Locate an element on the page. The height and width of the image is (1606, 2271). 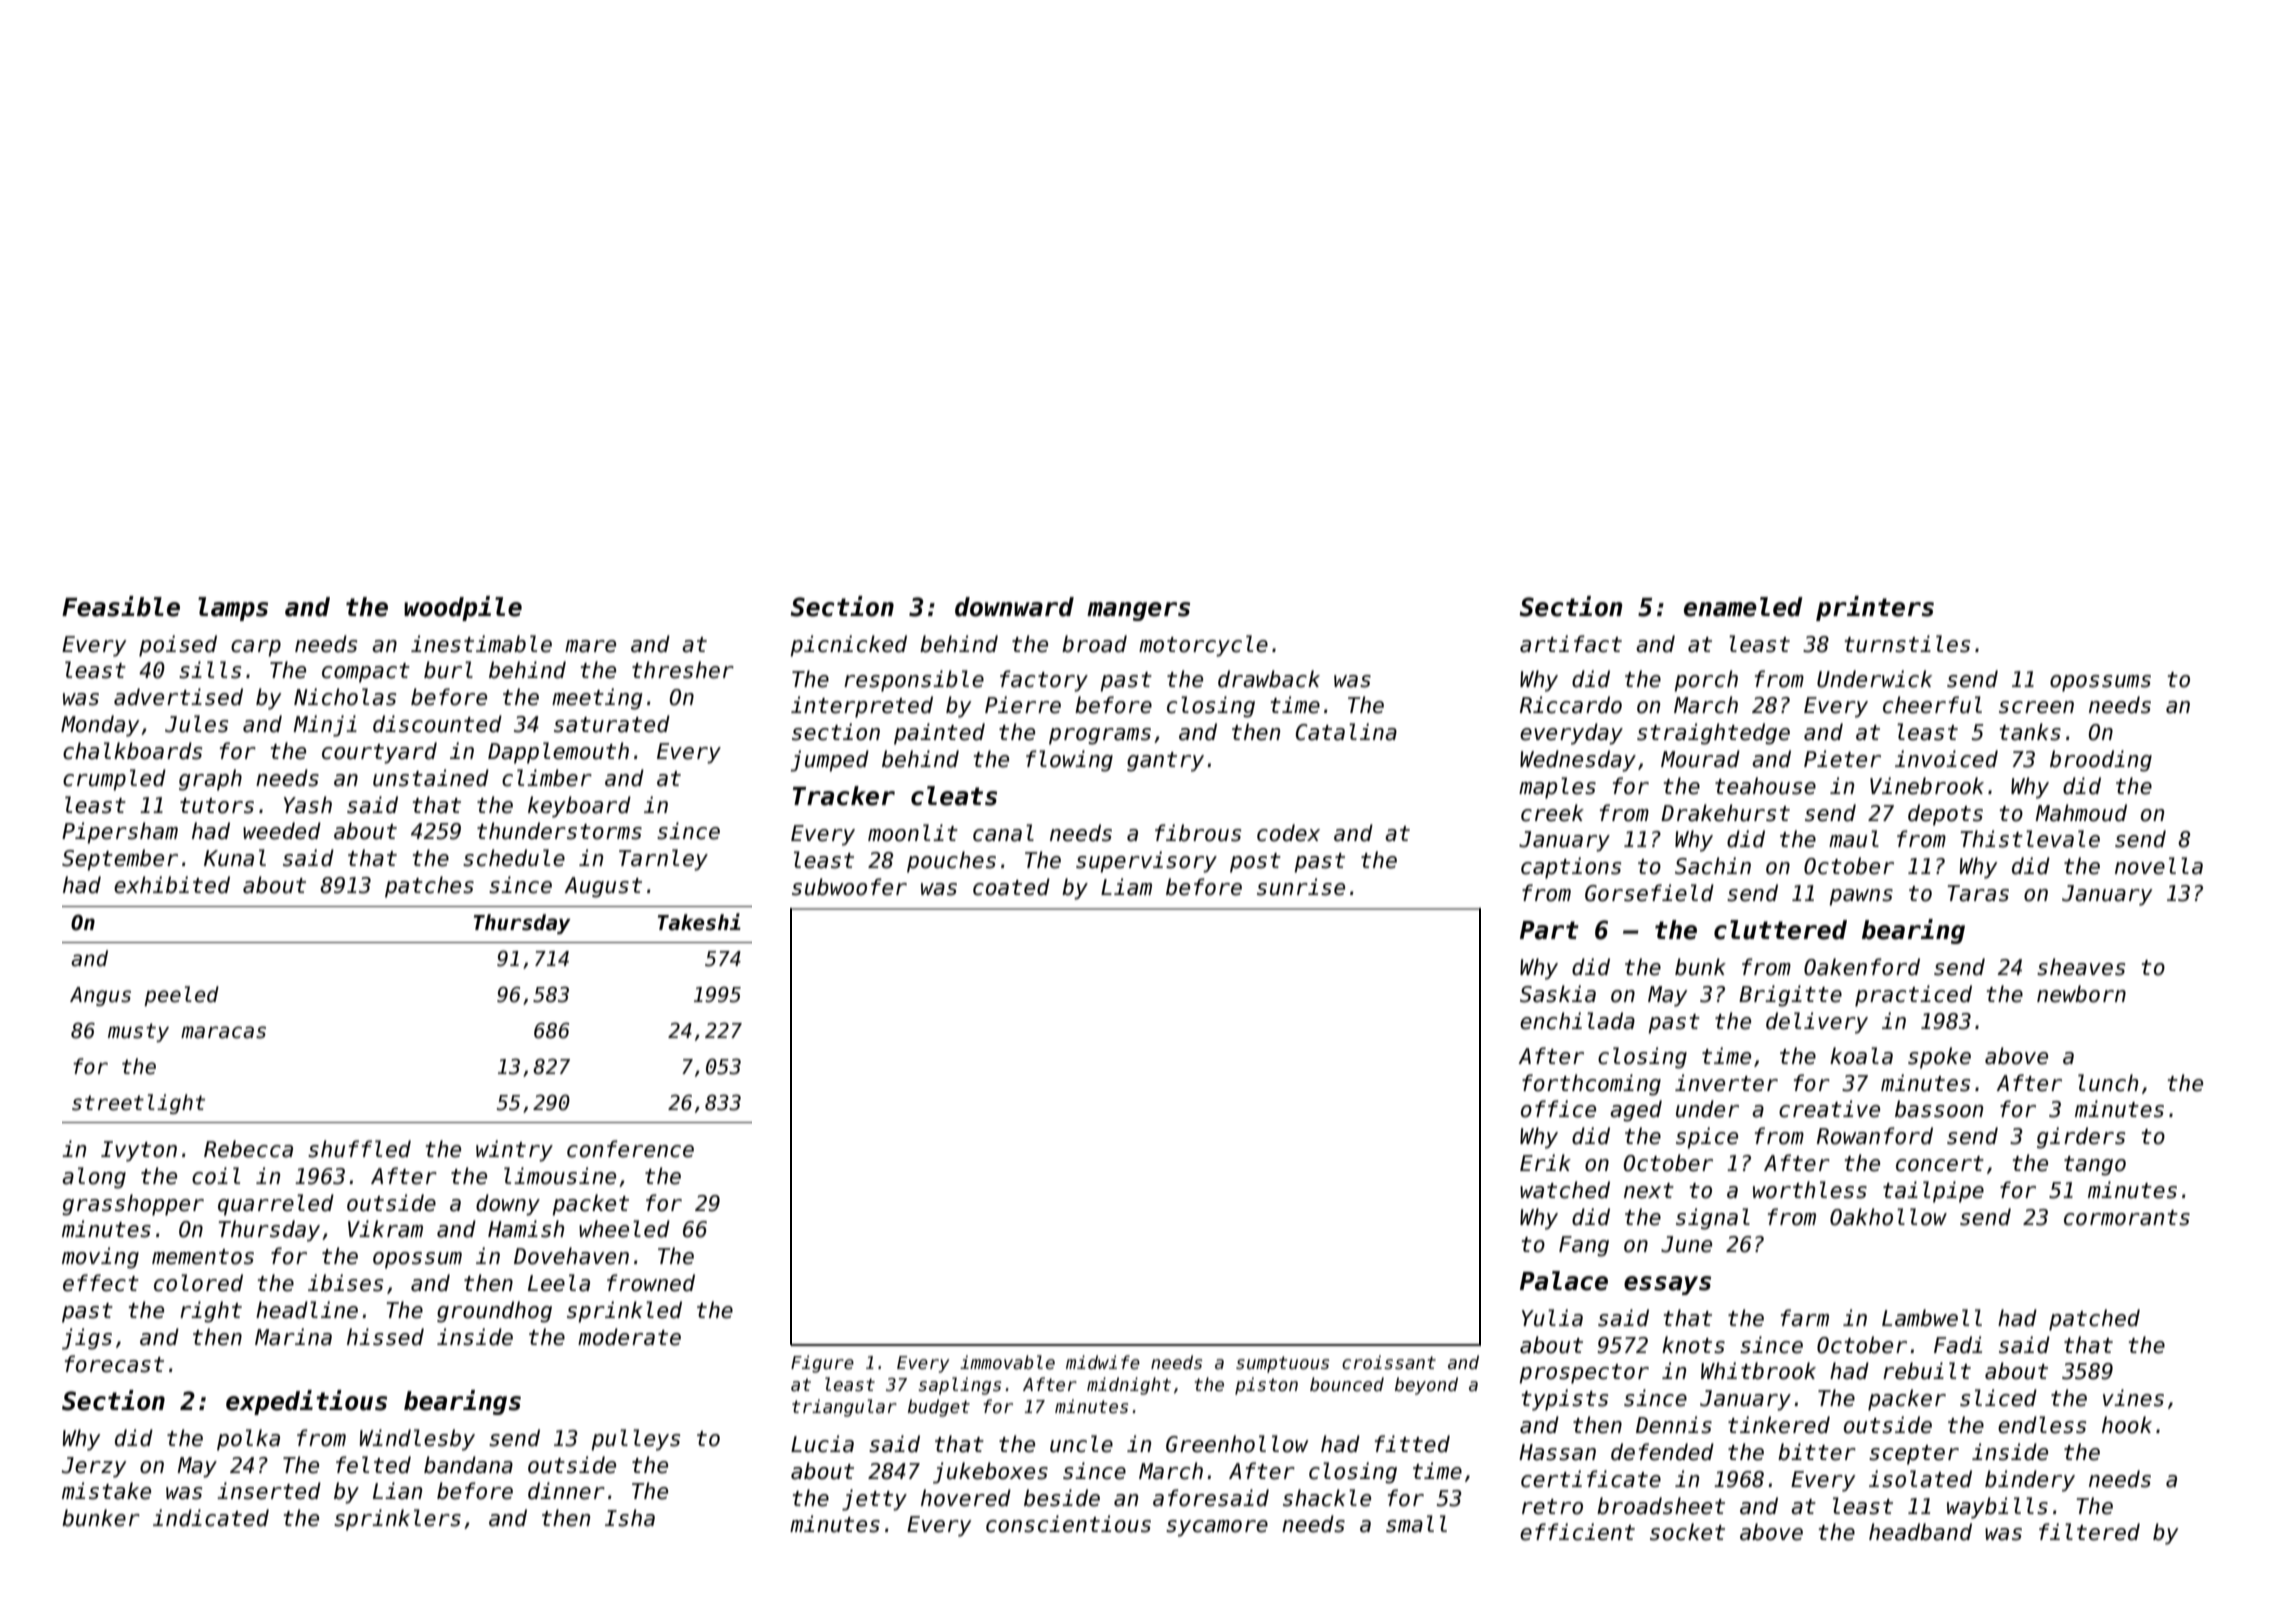
midwife is located at coordinates (1103, 1362).
